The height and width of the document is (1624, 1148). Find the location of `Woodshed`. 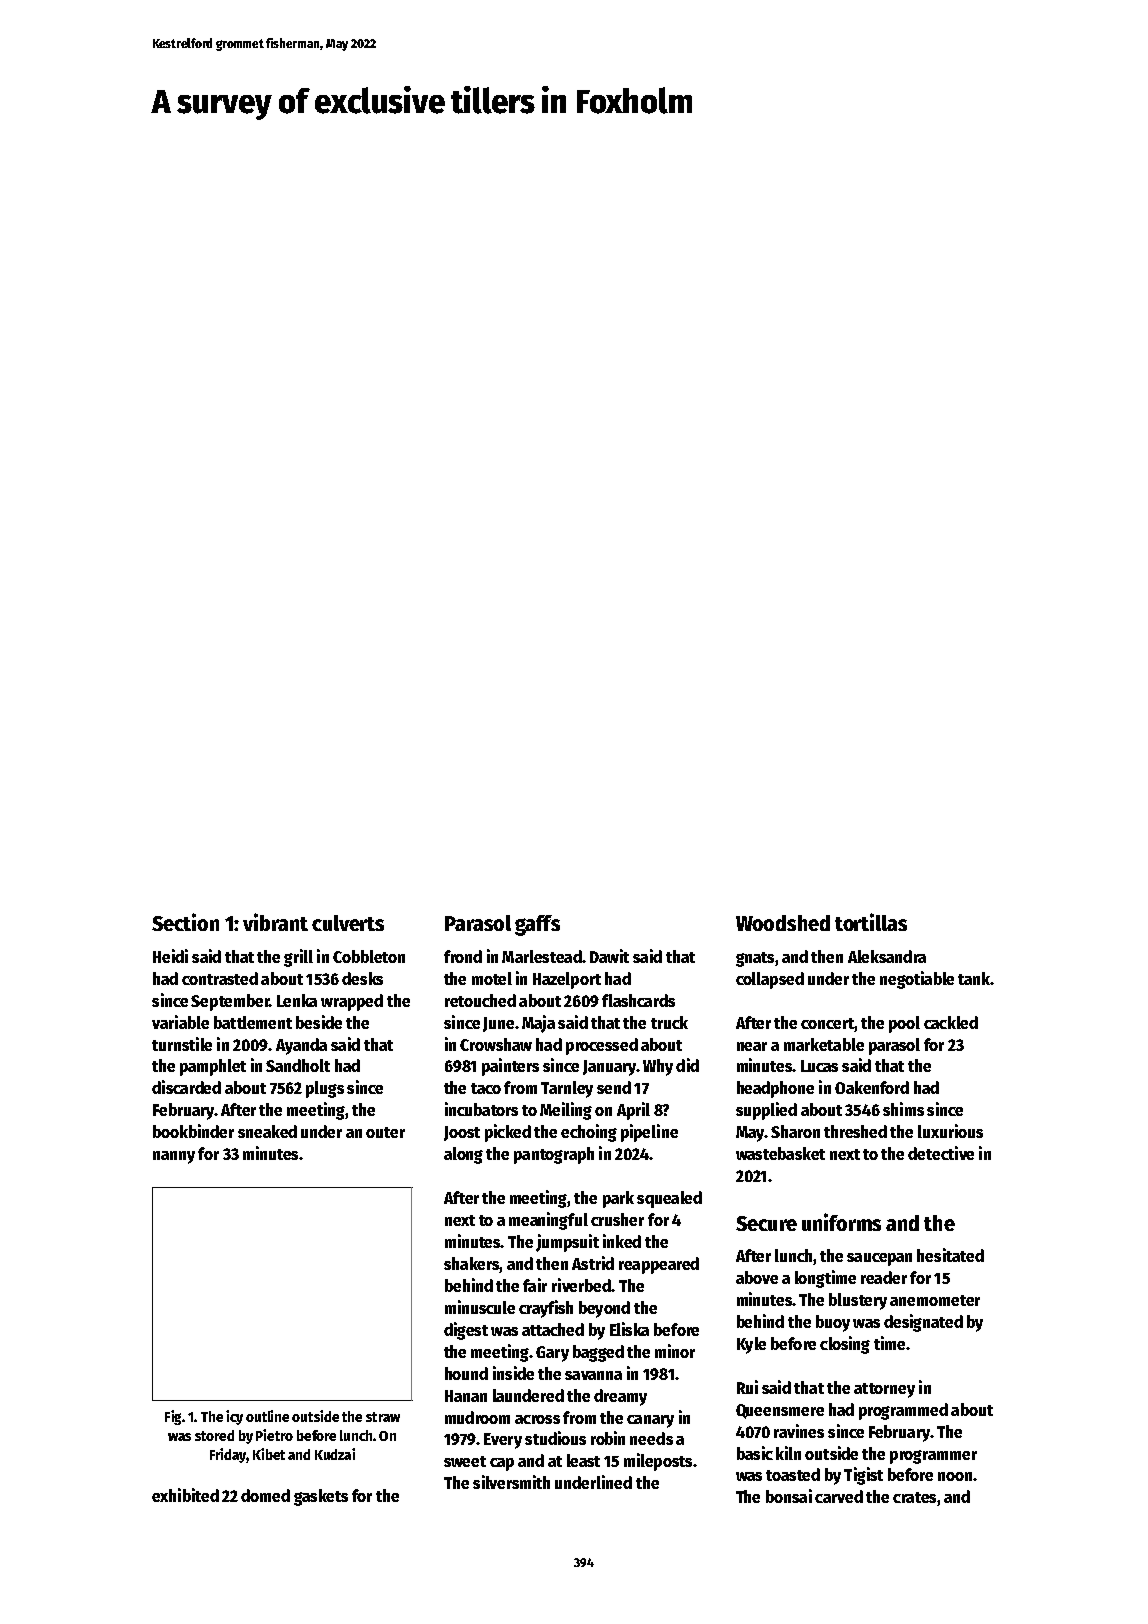

Woodshed is located at coordinates (783, 923).
